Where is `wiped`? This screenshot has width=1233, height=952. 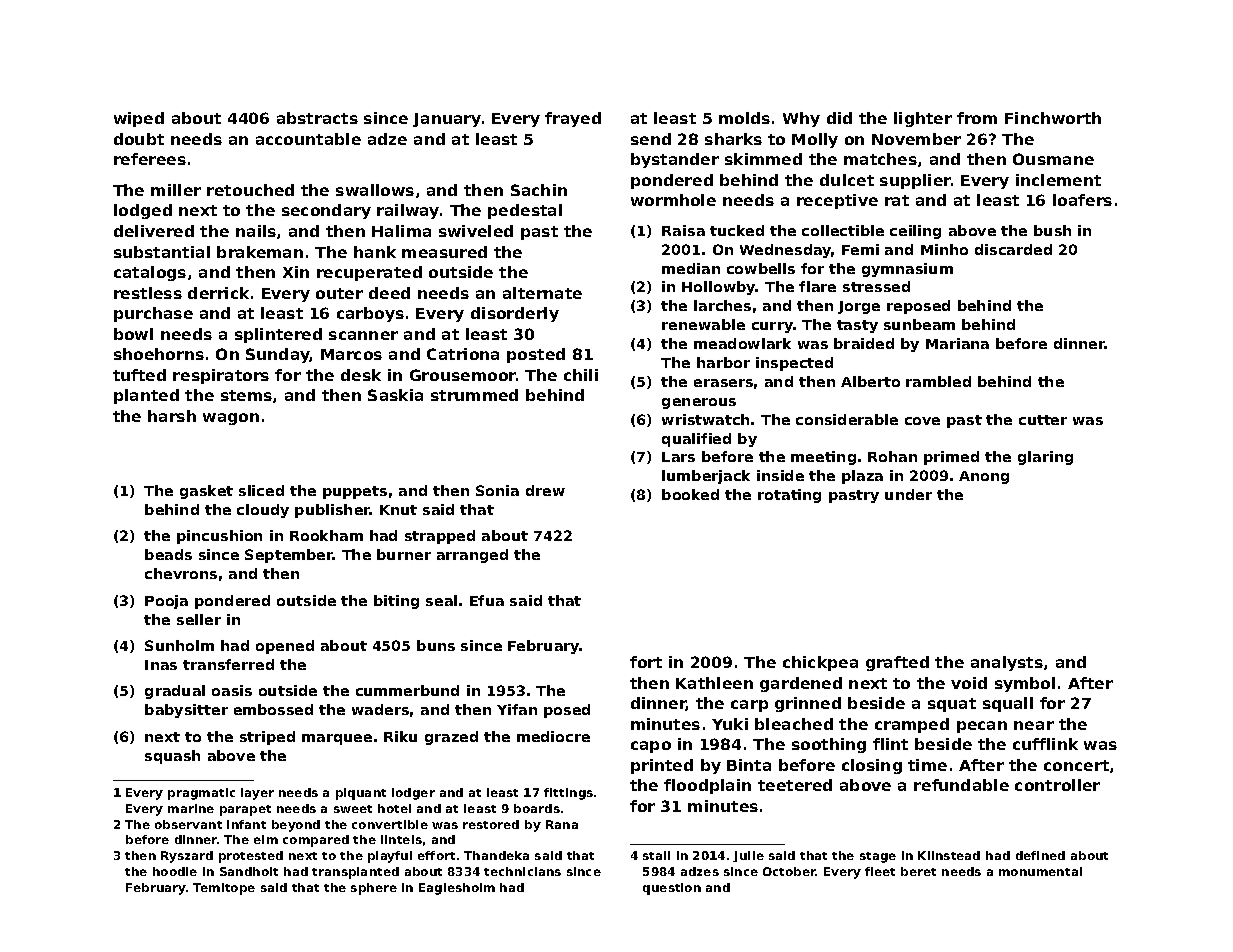
wiped is located at coordinates (139, 119).
